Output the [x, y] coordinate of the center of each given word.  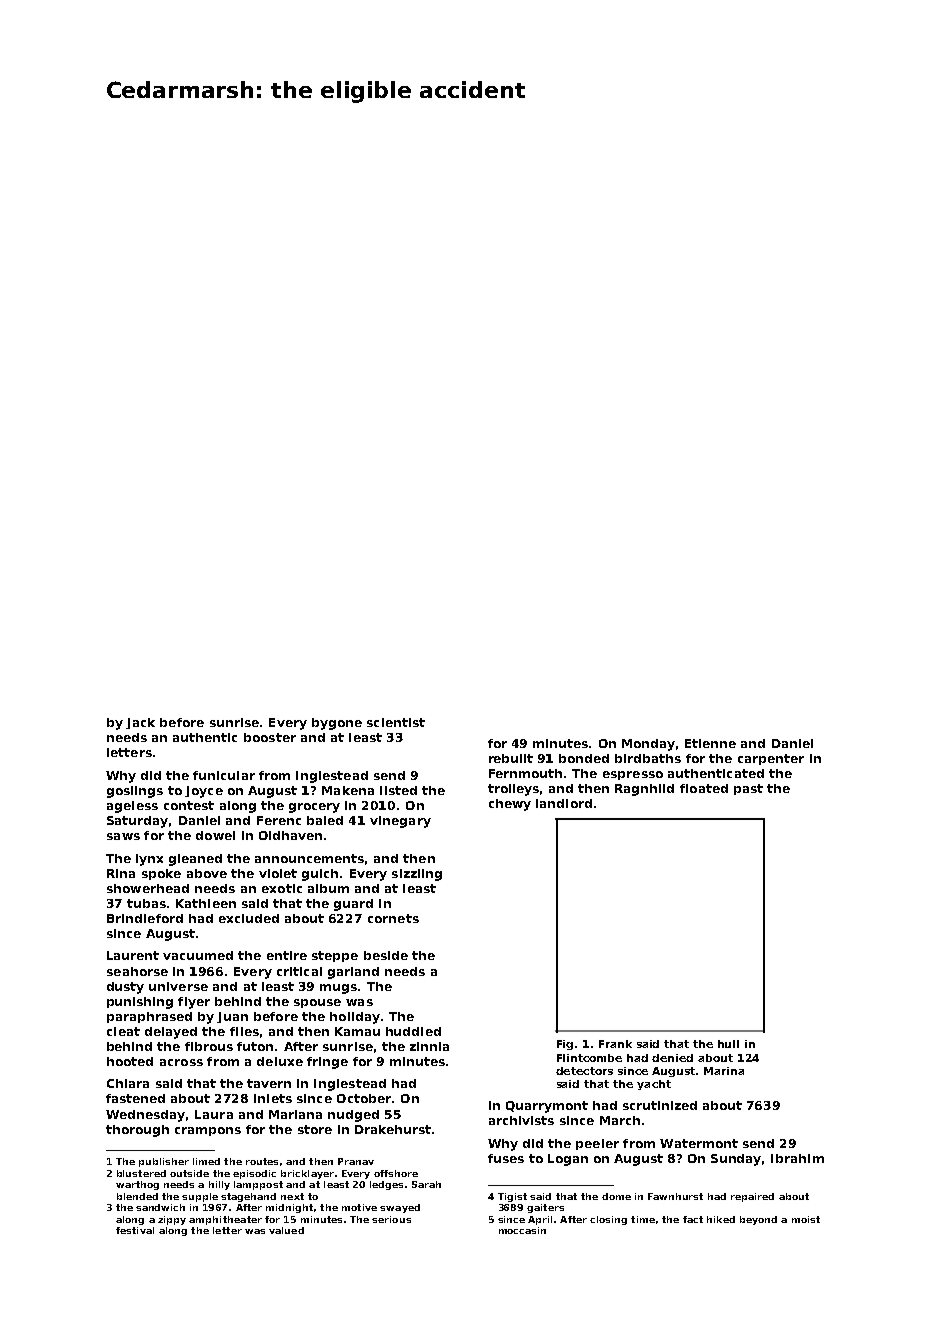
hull [728, 1044]
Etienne [710, 743]
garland [353, 973]
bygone [337, 724]
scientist [396, 722]
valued [286, 1230]
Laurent [133, 955]
